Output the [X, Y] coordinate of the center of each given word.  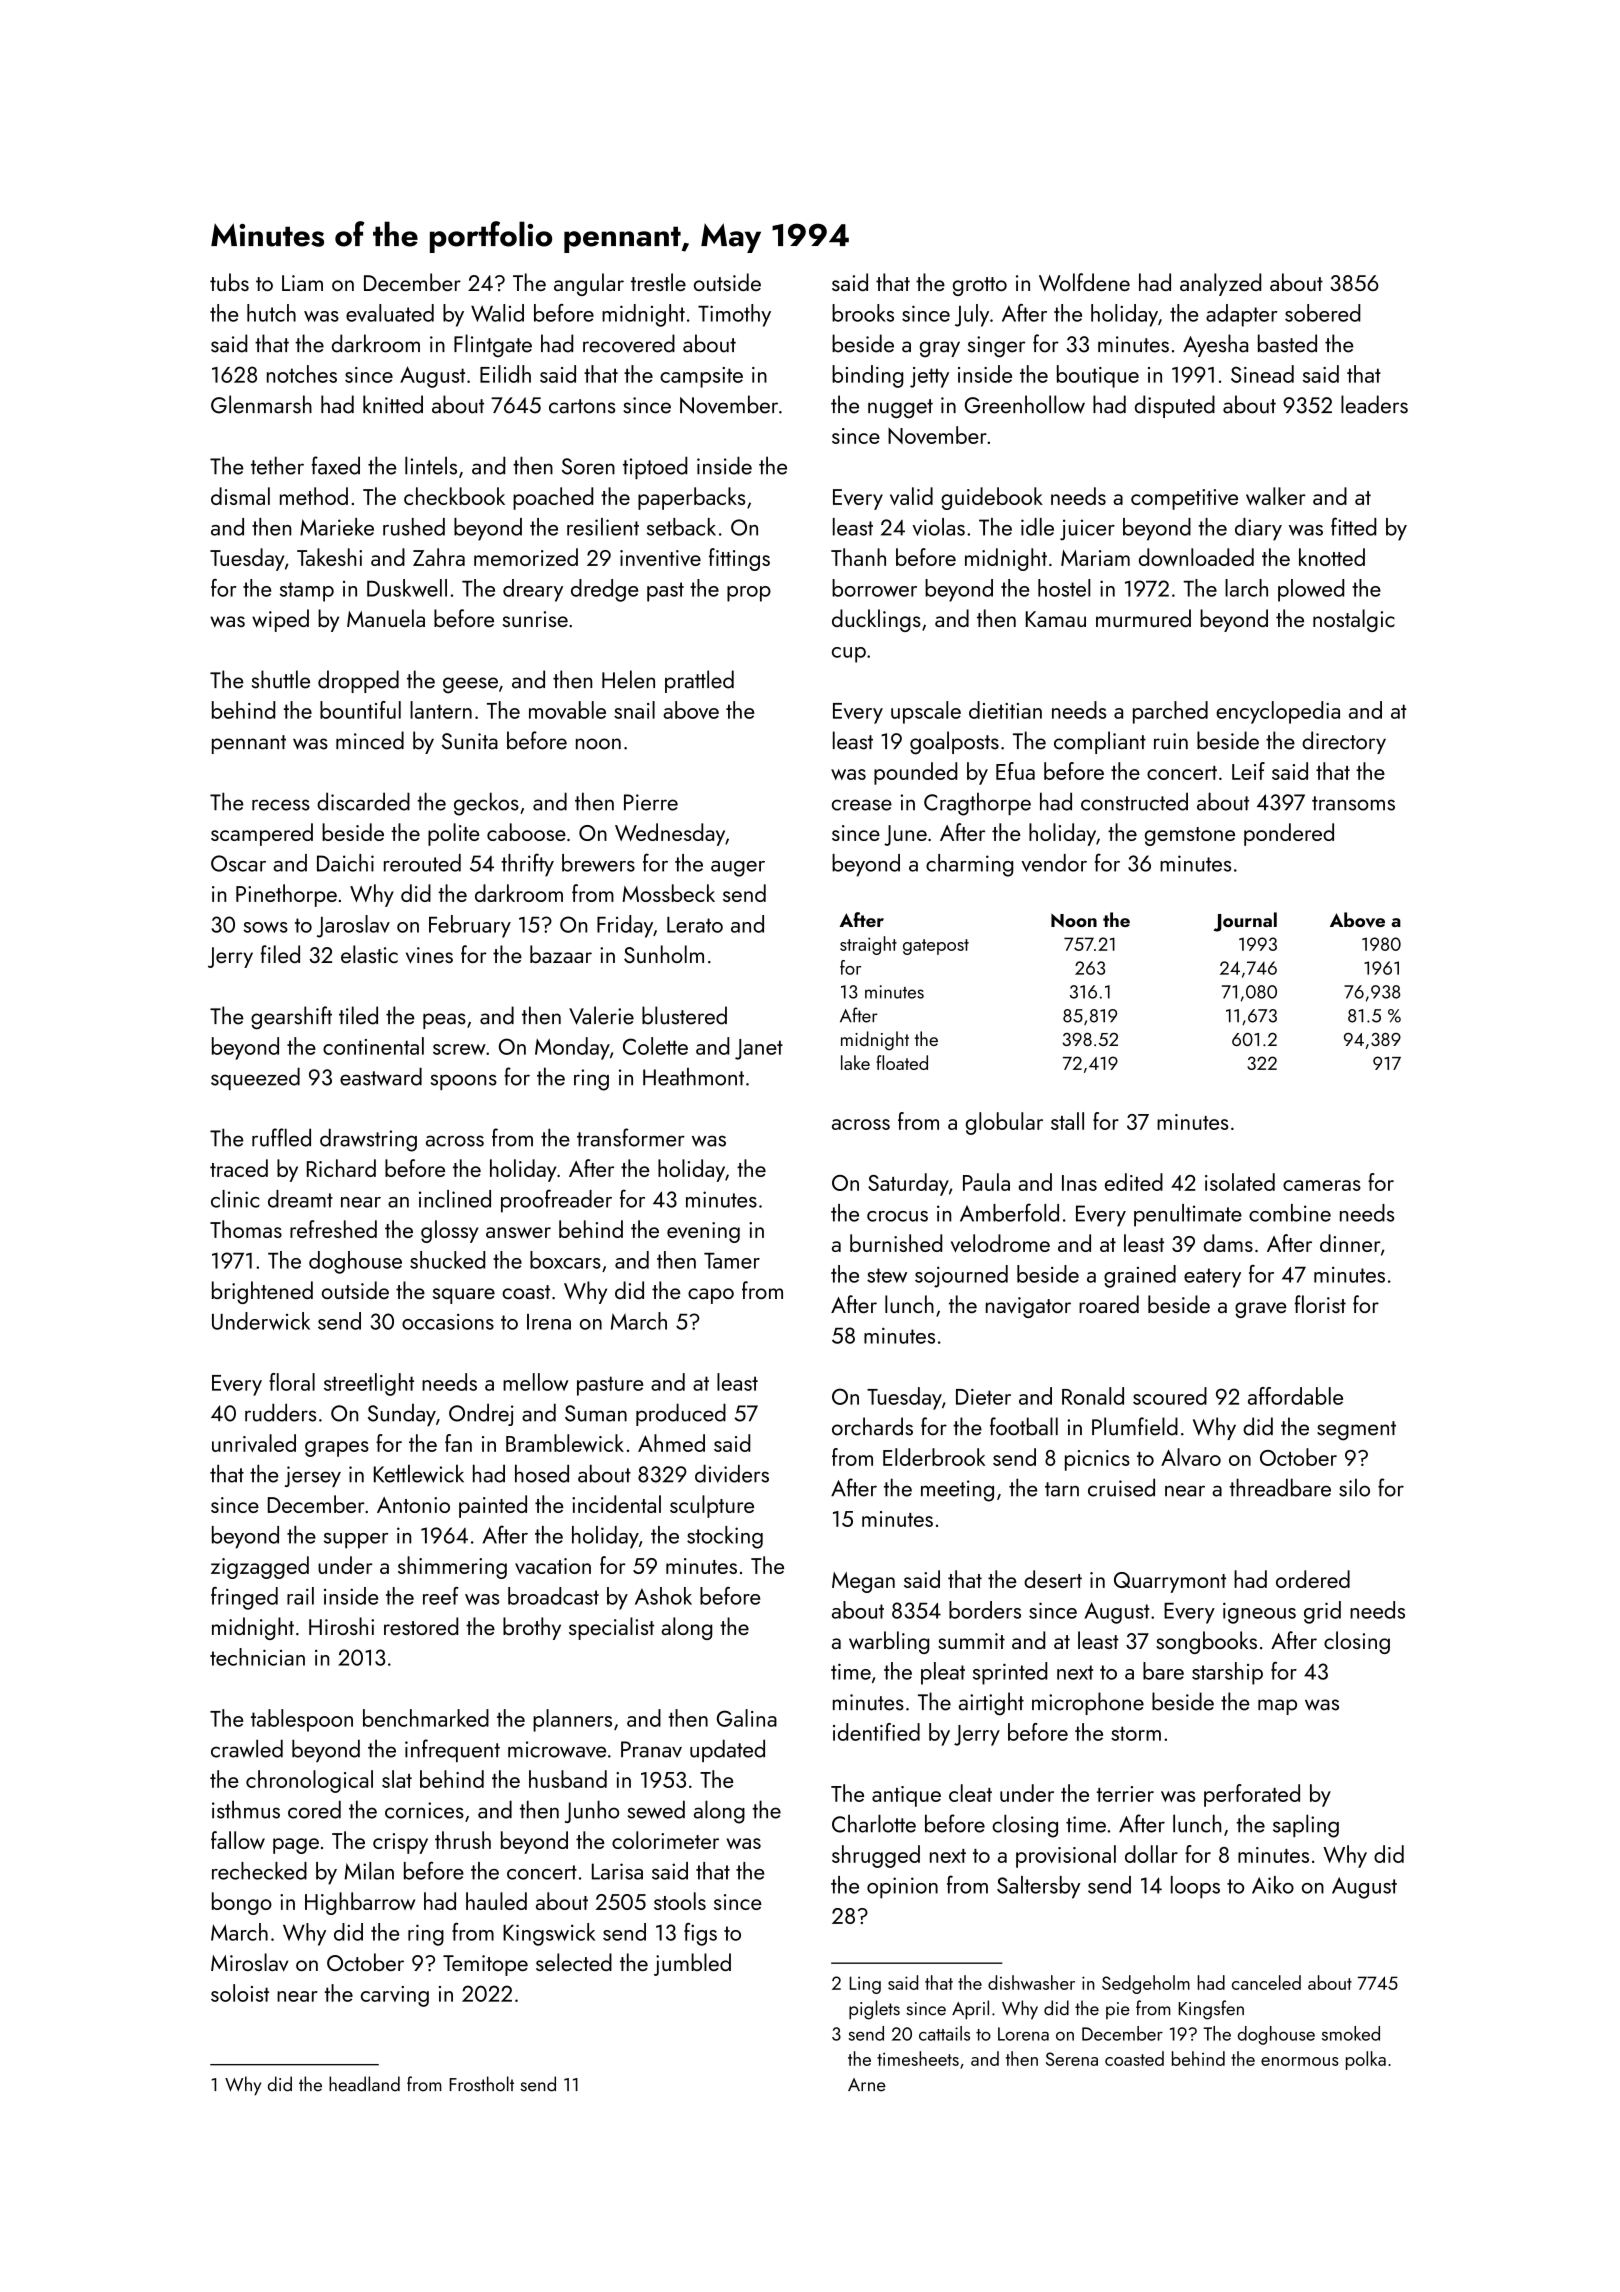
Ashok [663, 1596]
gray [940, 349]
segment [1356, 1431]
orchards [872, 1426]
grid [1322, 1612]
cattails [944, 2033]
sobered [1322, 313]
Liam [302, 283]
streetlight [369, 1384]
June [905, 835]
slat [397, 1779]
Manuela [386, 618]
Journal [1245, 922]
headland [364, 2084]
